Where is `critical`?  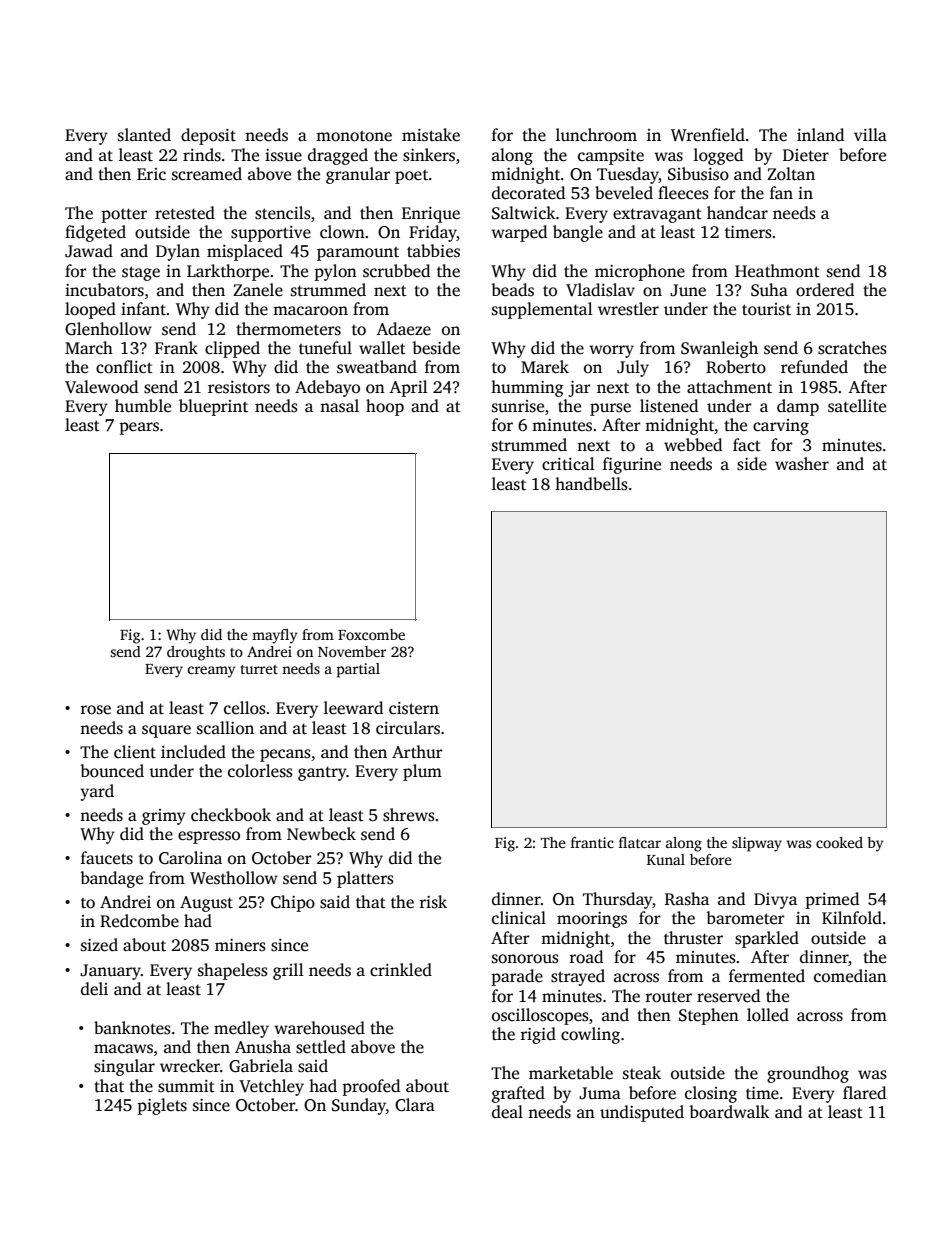
critical is located at coordinates (568, 464).
